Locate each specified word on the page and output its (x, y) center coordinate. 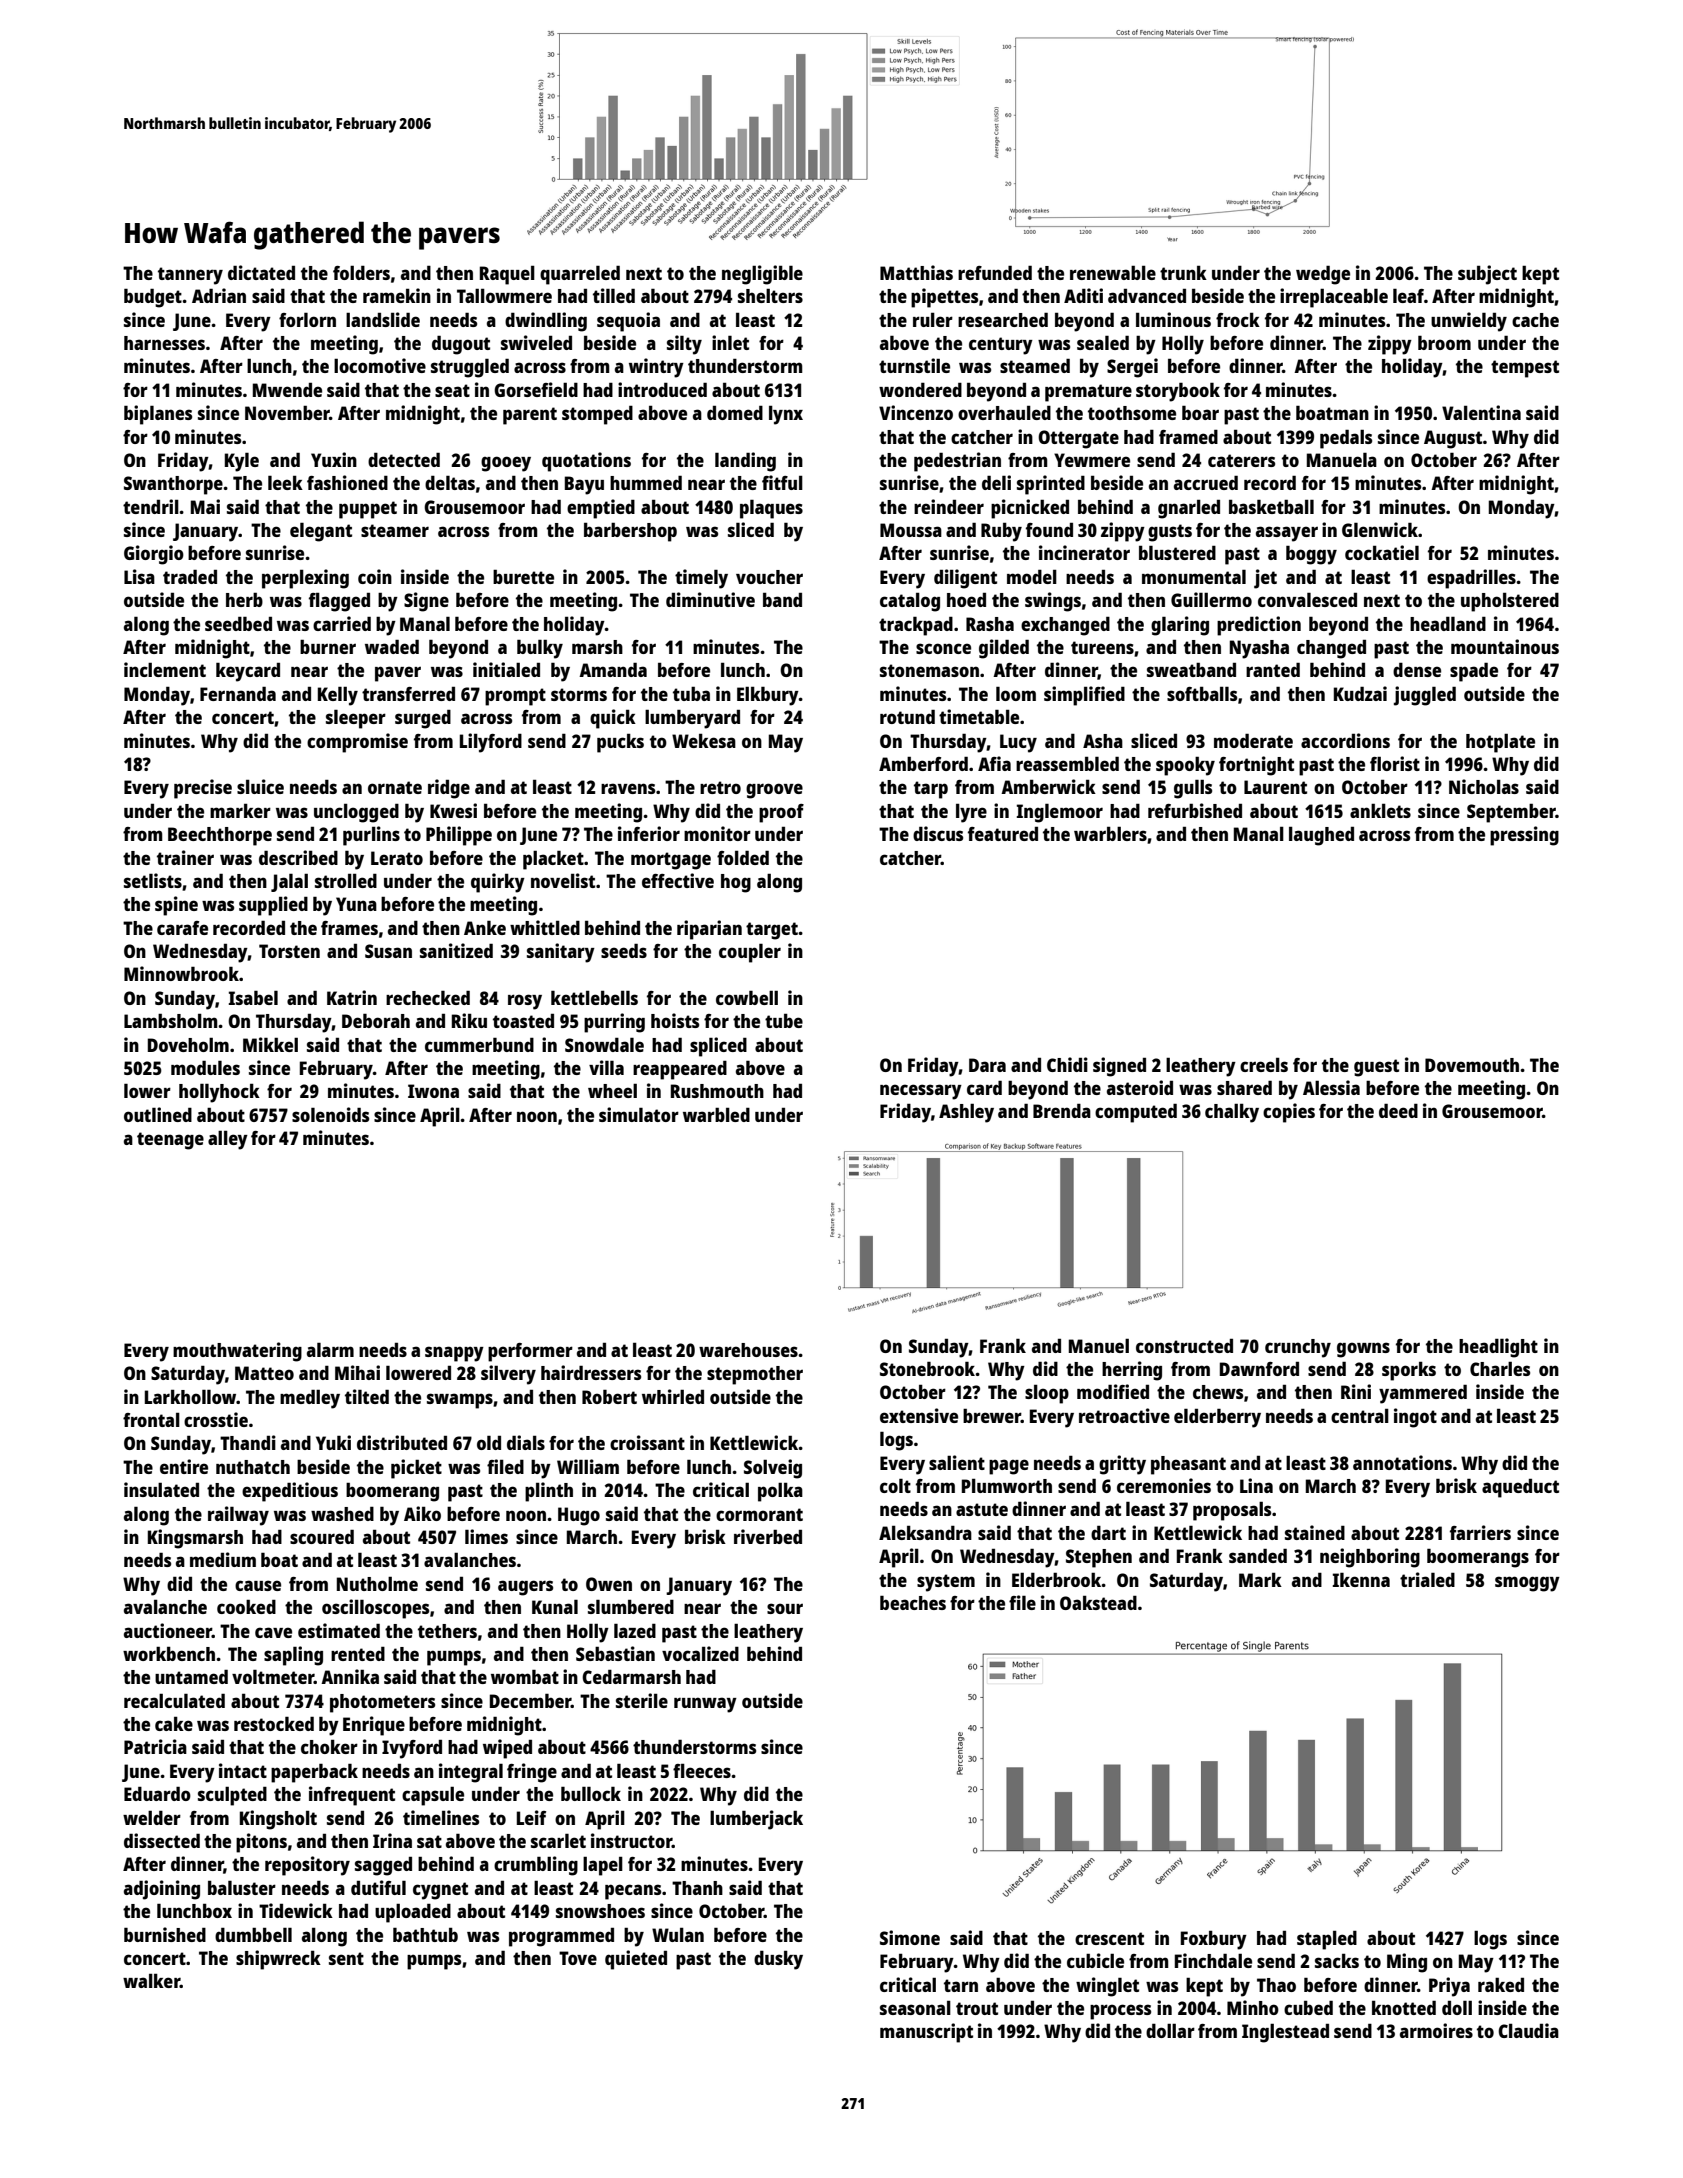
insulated (161, 1489)
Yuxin (334, 459)
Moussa (911, 530)
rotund (907, 716)
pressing (1524, 836)
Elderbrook (1057, 1579)
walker (151, 1980)
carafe (182, 928)
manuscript (926, 2033)
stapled (1327, 1940)
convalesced (1307, 599)
